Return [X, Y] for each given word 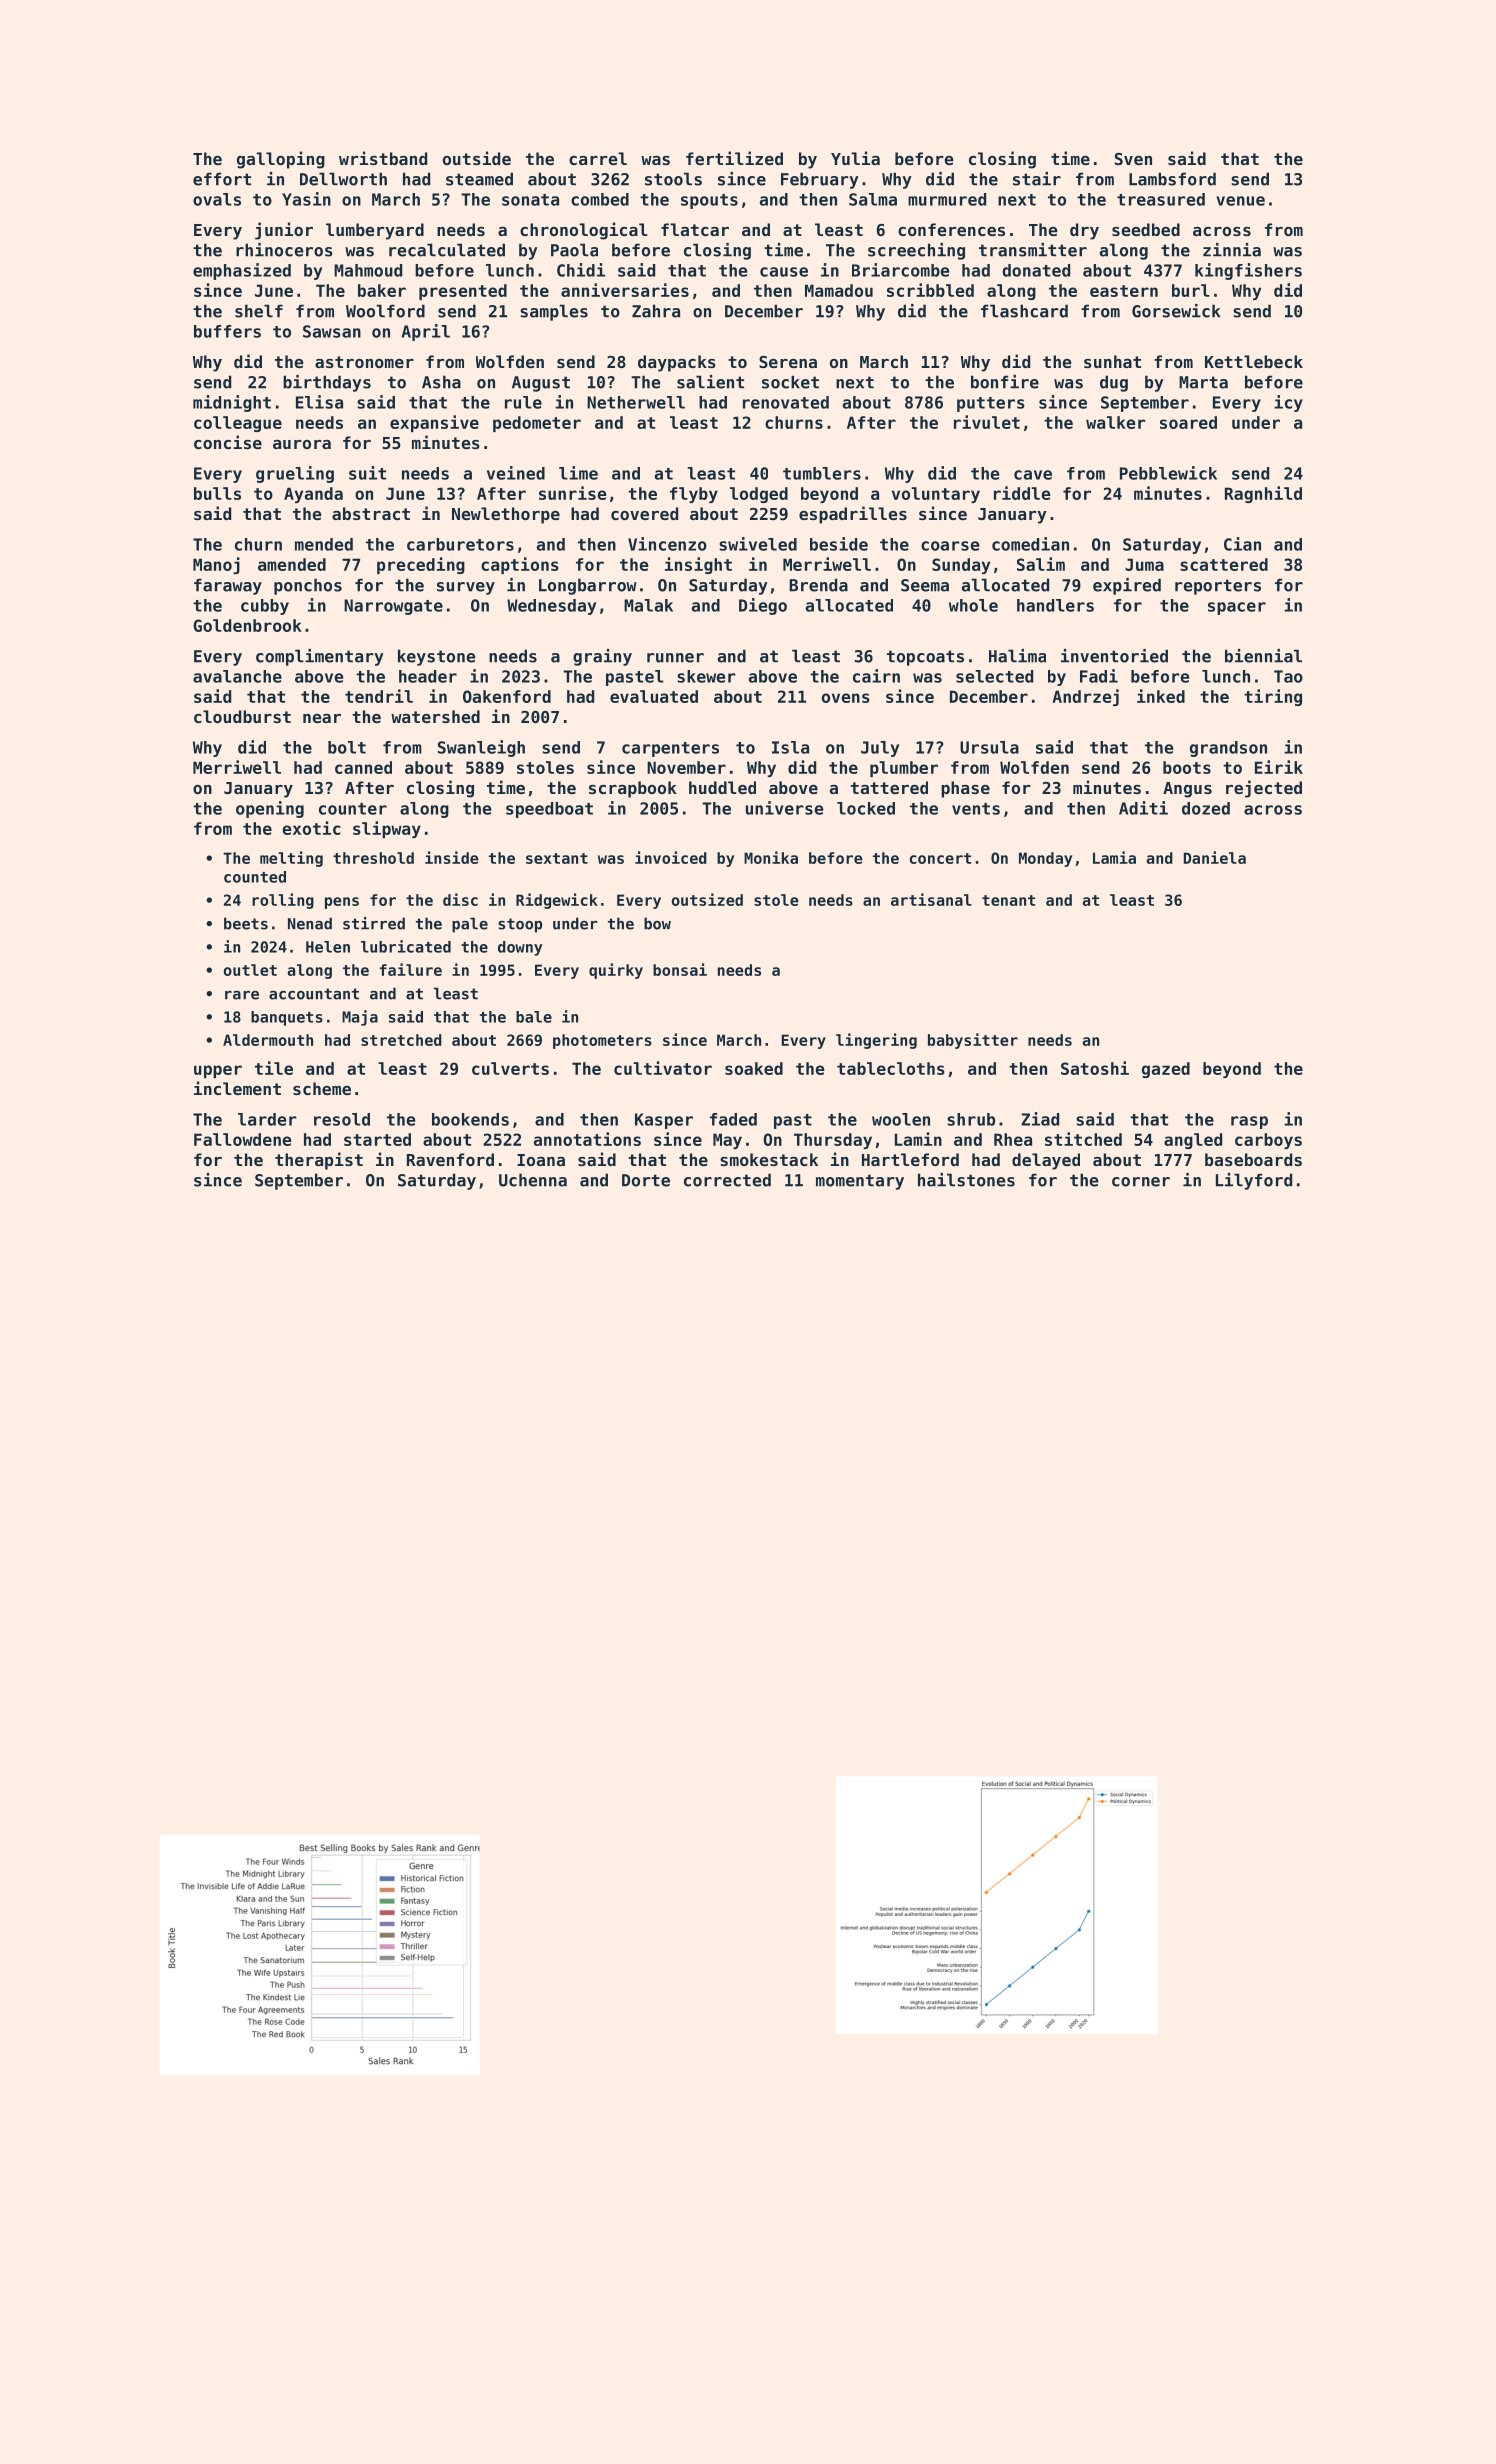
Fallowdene [242, 1139]
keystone [436, 657]
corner [1141, 1182]
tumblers [822, 473]
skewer [706, 676]
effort [222, 179]
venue [1240, 201]
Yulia [855, 158]
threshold [373, 858]
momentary [860, 1182]
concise [228, 442]
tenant [1008, 900]
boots [1187, 767]
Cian [1242, 544]
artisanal [931, 899]
